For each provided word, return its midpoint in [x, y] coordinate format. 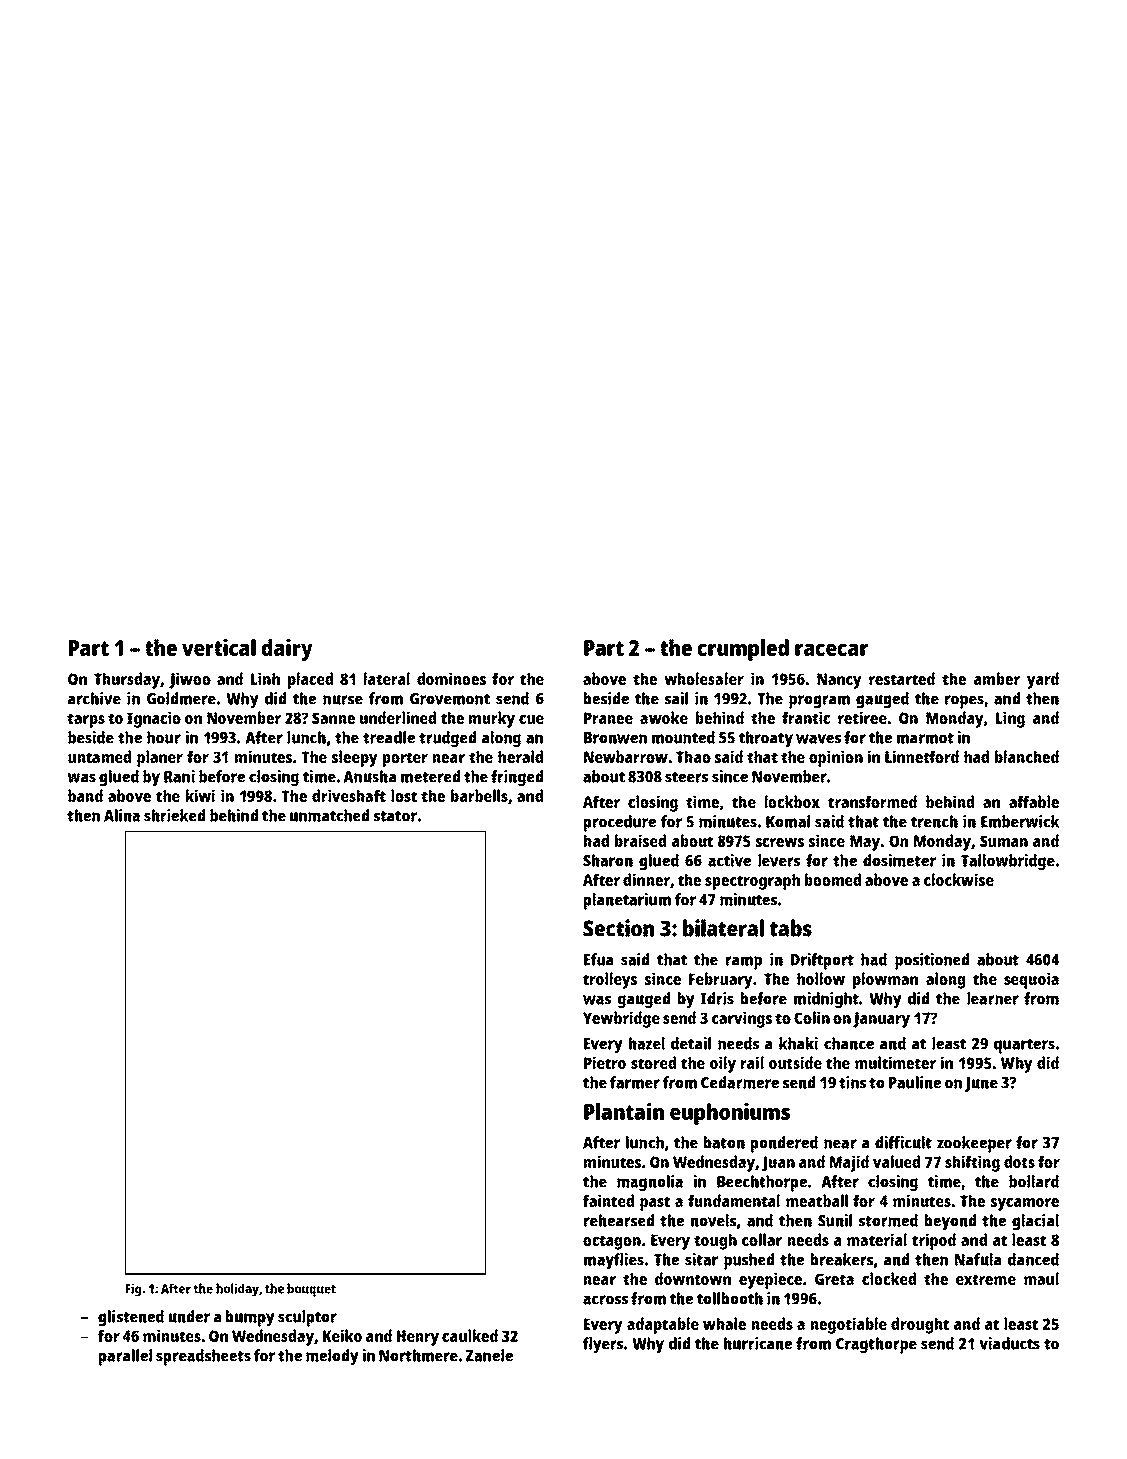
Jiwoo [190, 680]
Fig [133, 1290]
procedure [620, 823]
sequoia [1031, 980]
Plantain [624, 1111]
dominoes [451, 678]
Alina [122, 815]
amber [997, 678]
